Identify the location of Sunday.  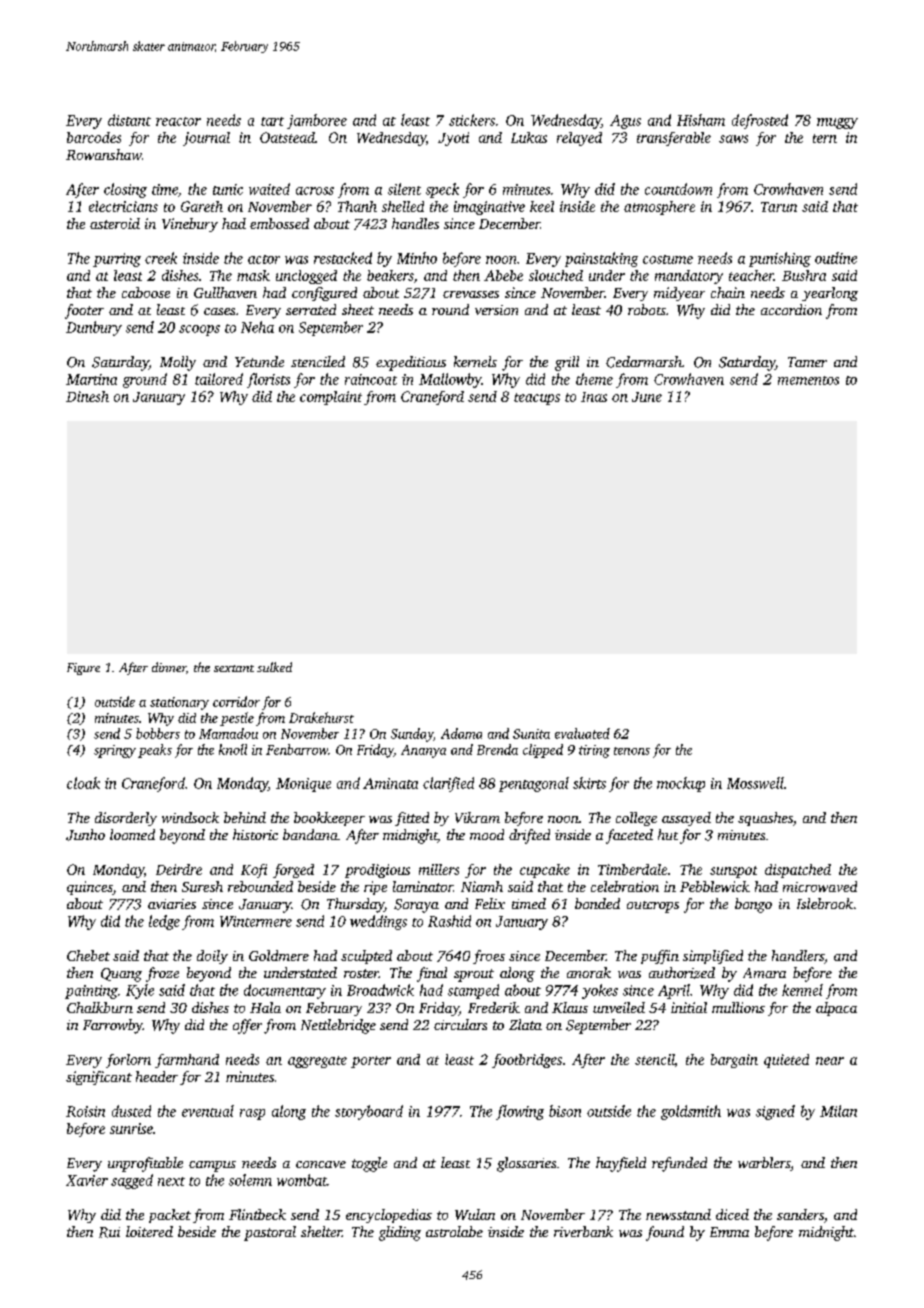
(412, 735).
